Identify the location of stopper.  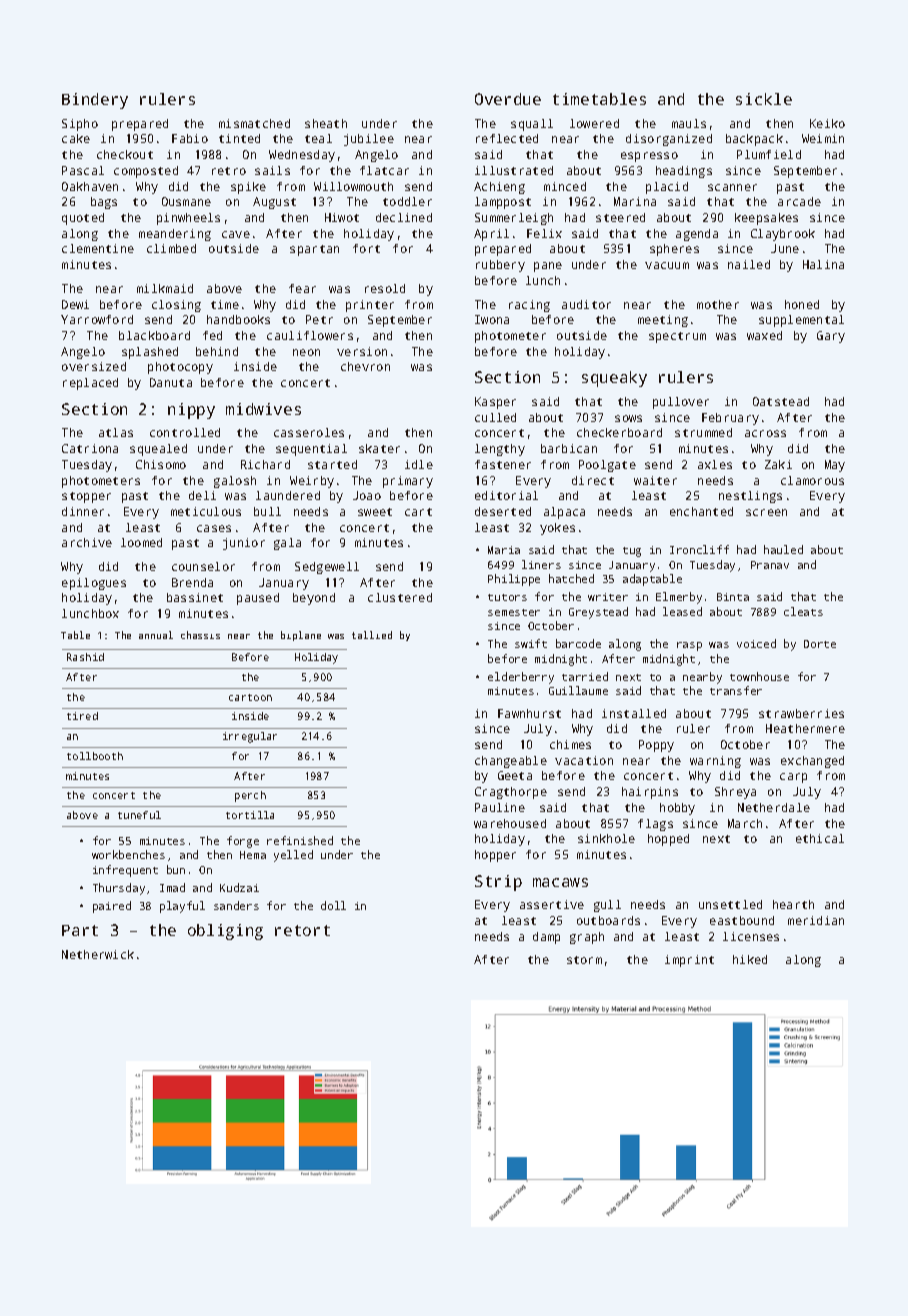
(86, 497).
